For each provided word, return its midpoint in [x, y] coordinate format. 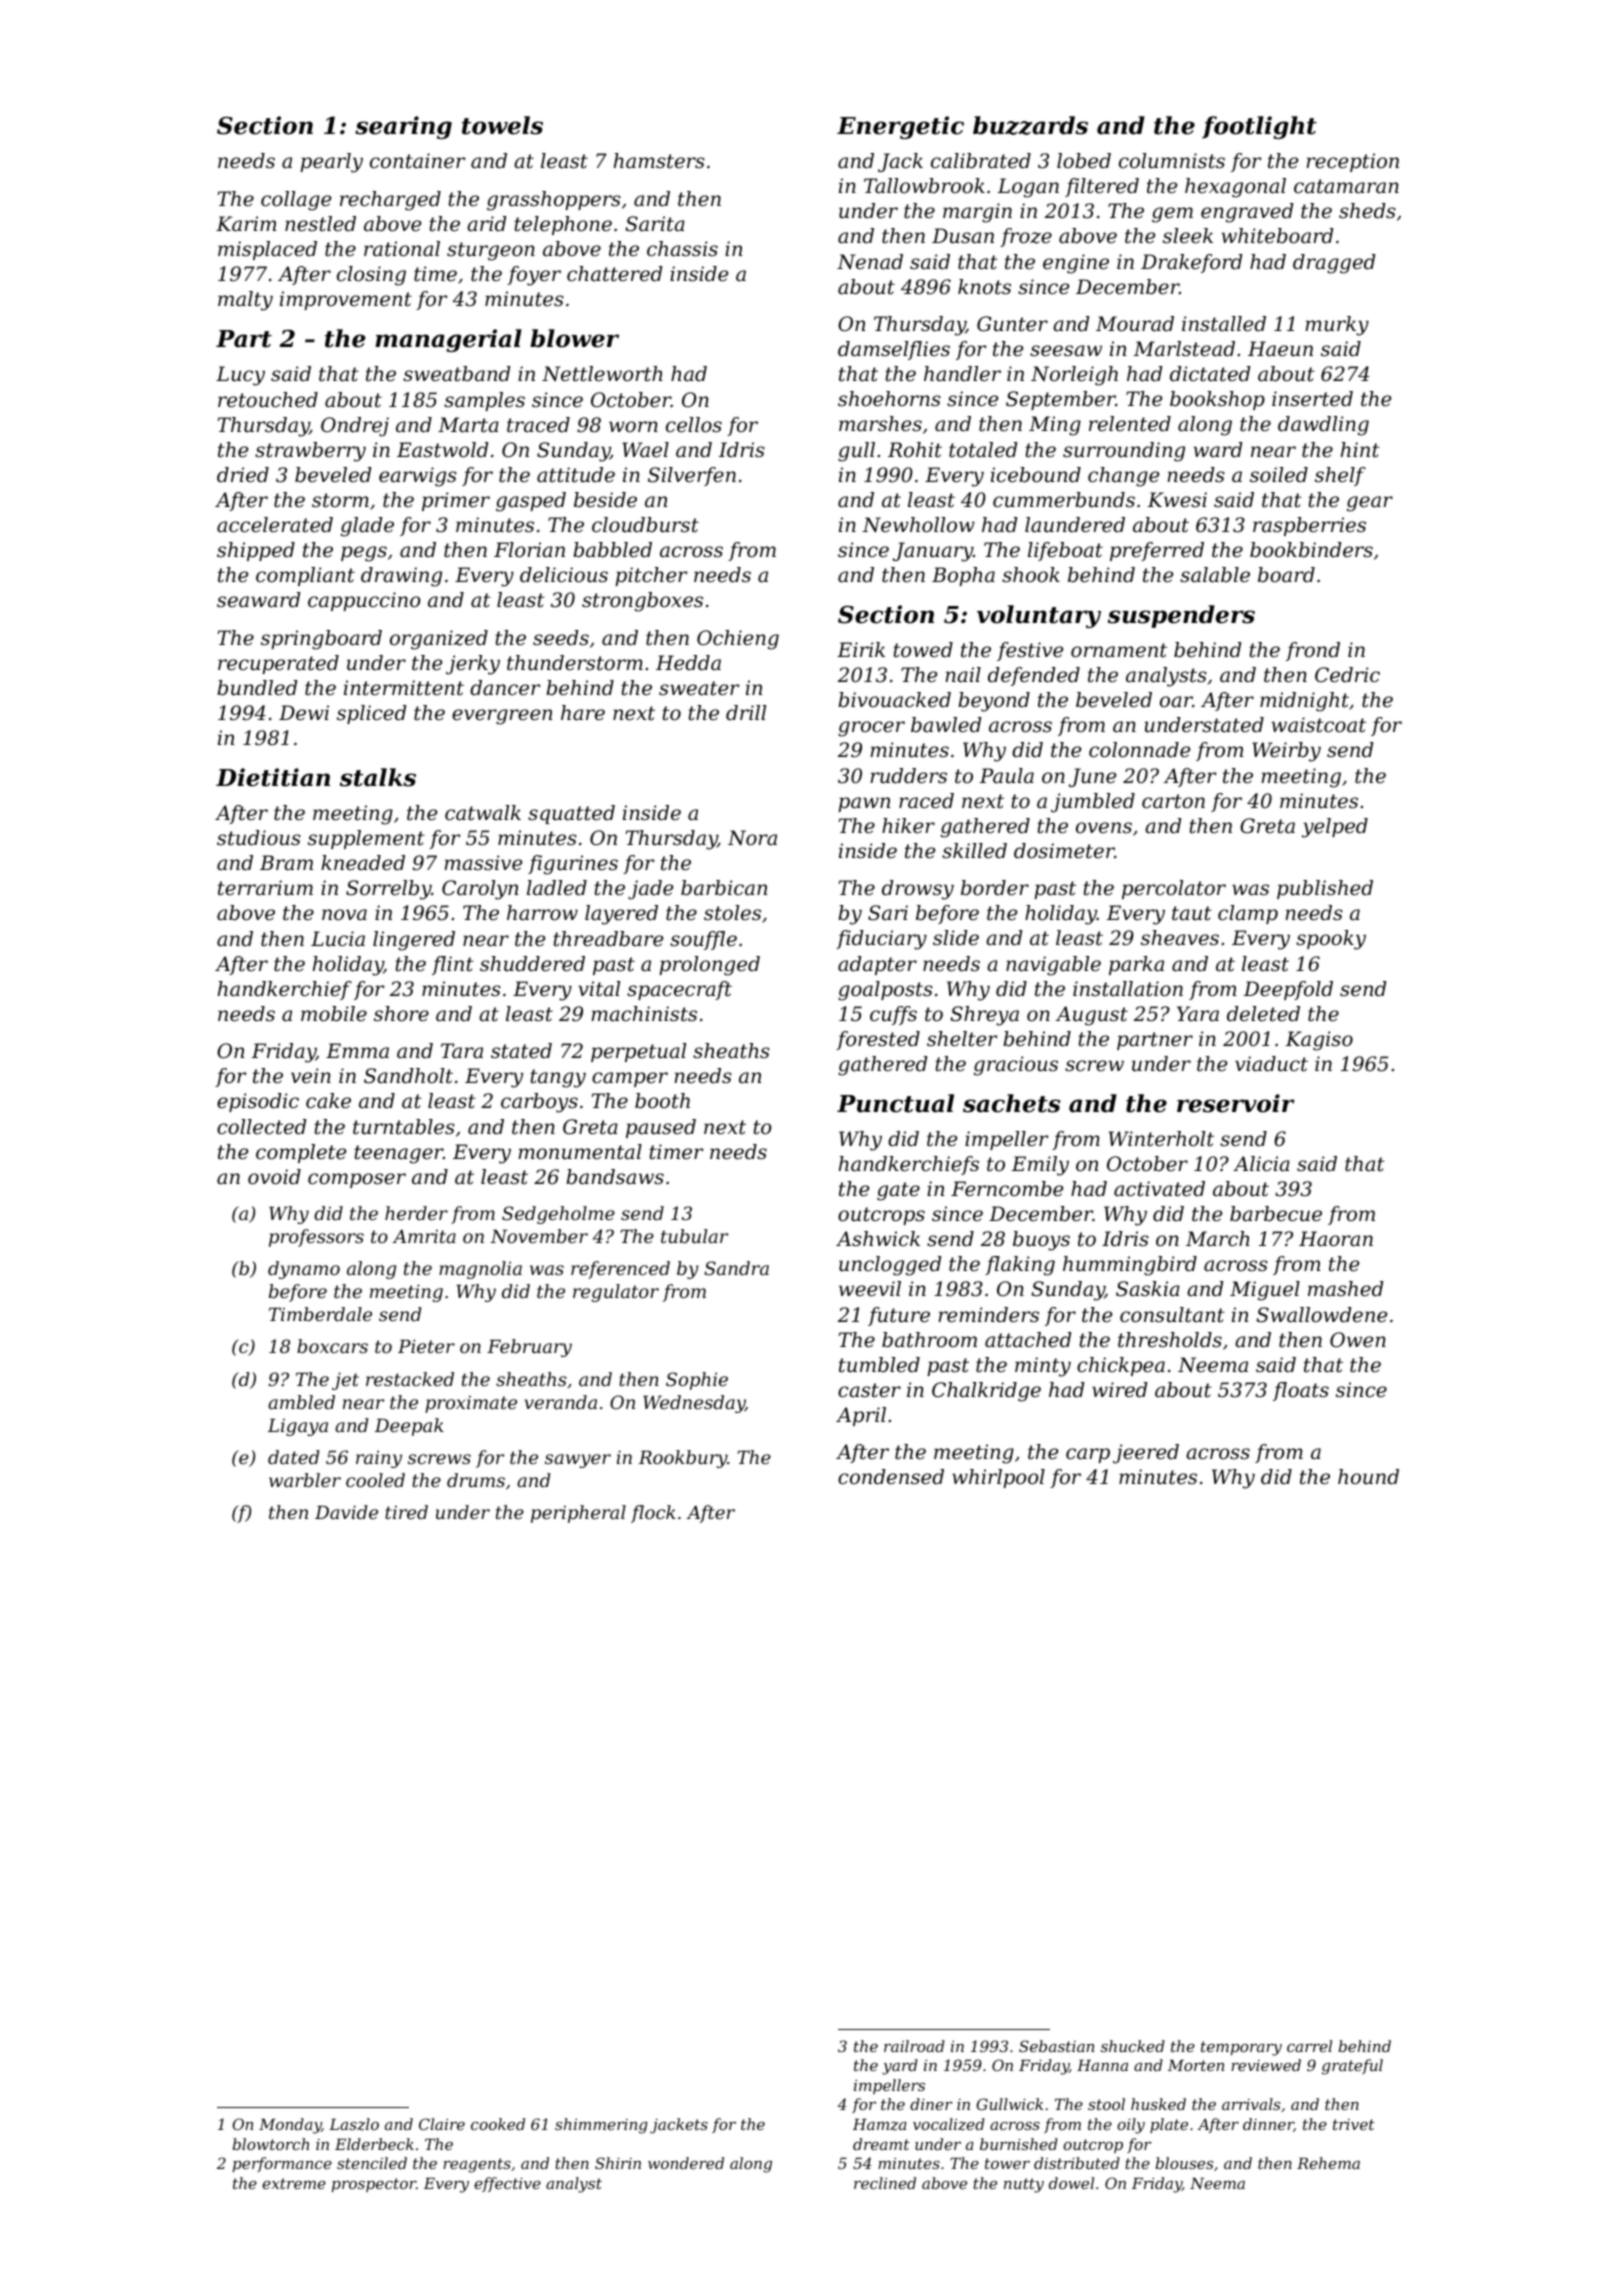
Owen [1358, 1340]
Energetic [900, 127]
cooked [498, 2124]
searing [403, 127]
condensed [891, 1477]
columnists [1172, 161]
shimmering [601, 2126]
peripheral [578, 1514]
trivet [1354, 2124]
